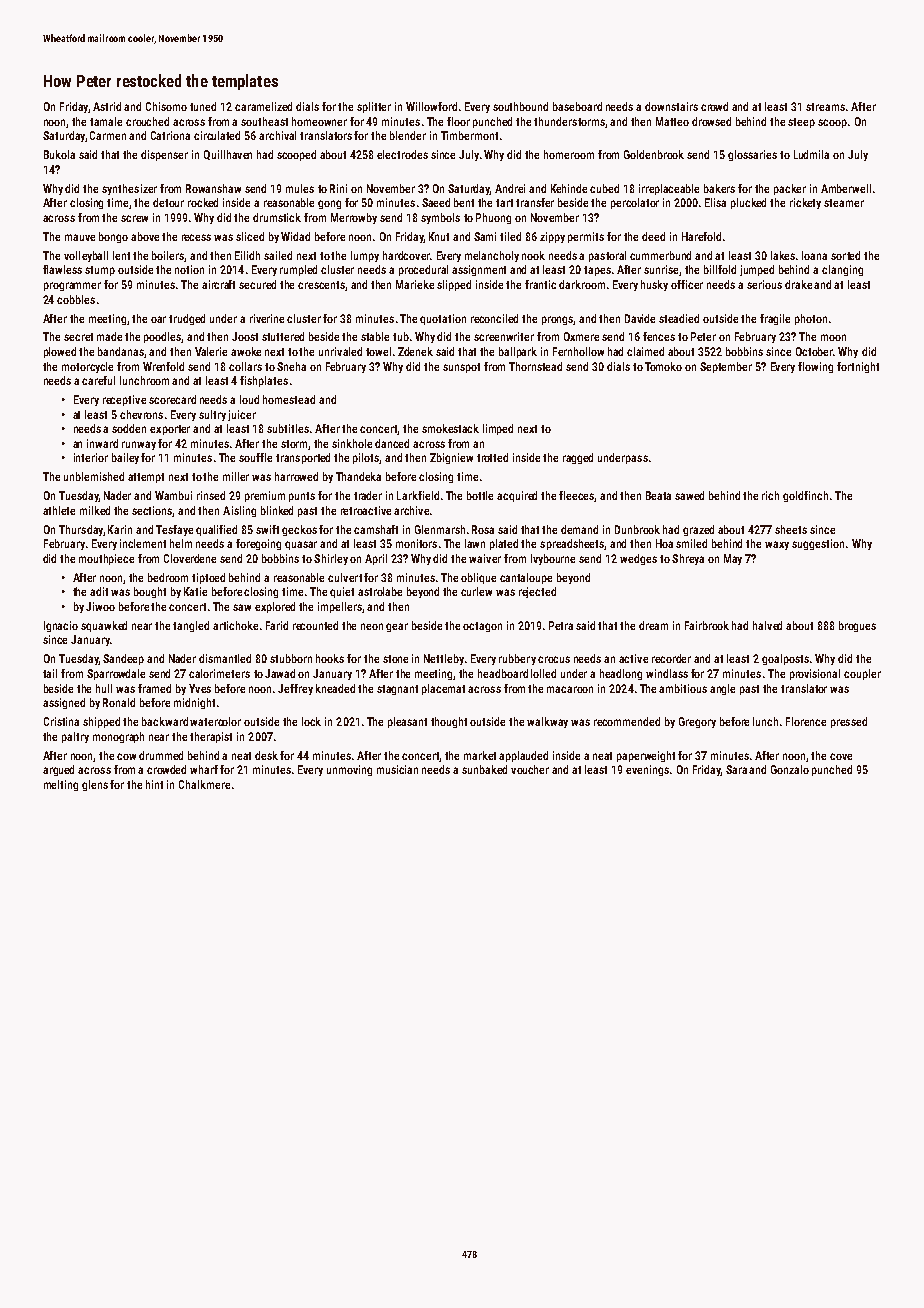 The image size is (924, 1308). I want to click on cobbles, so click(76, 299).
